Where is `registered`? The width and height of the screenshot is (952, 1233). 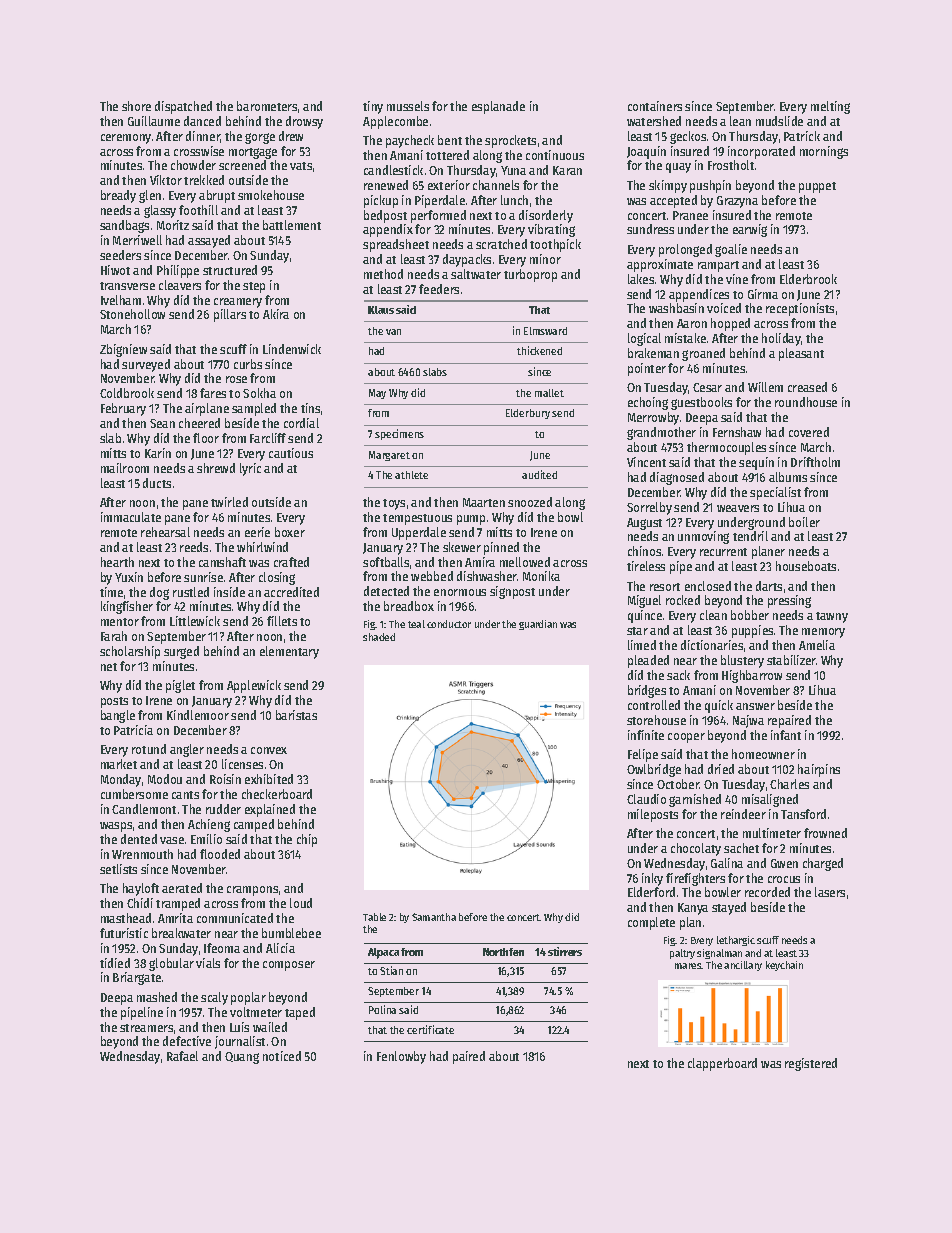
registered is located at coordinates (811, 1064).
